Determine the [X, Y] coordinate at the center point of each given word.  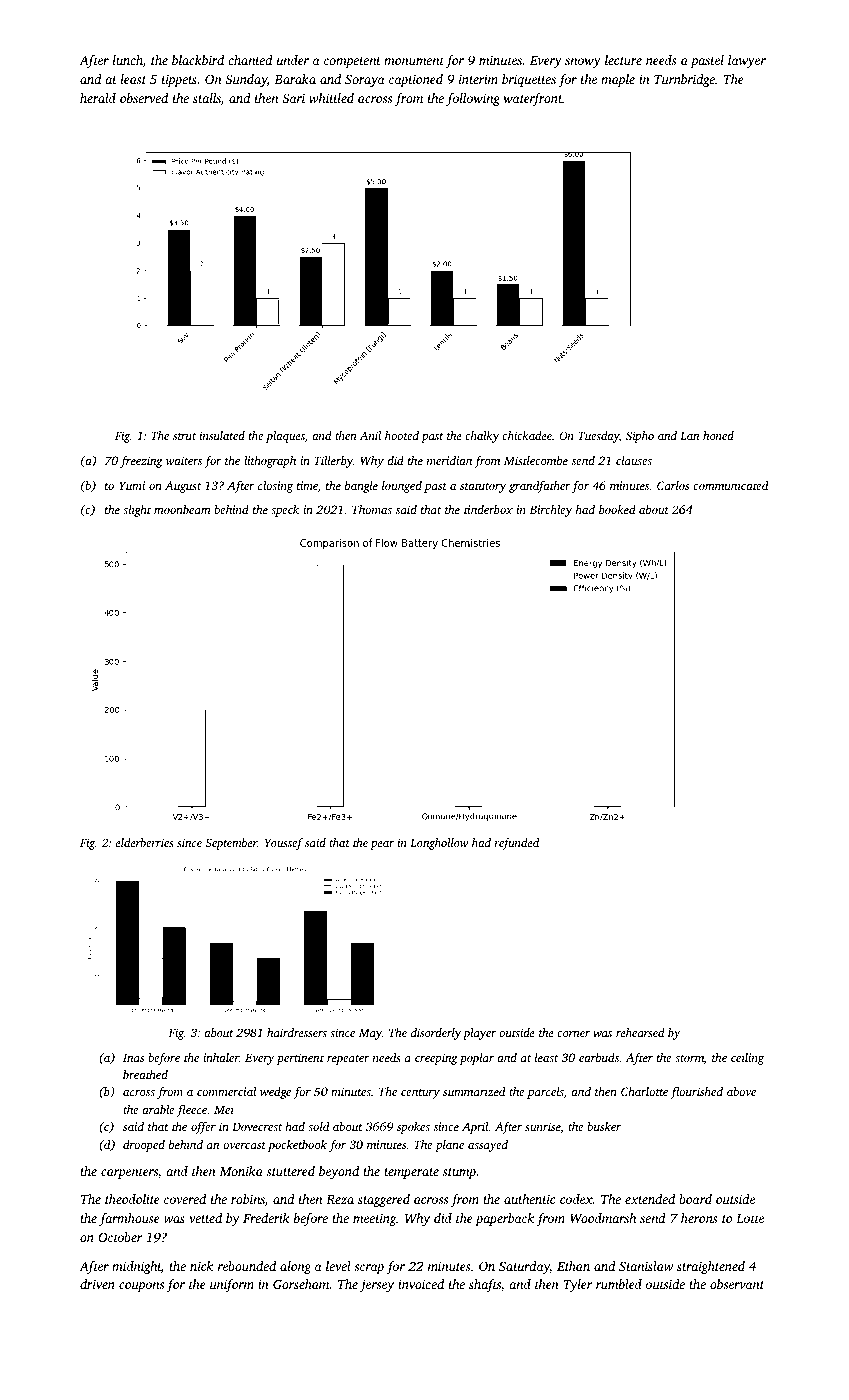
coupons [141, 1287]
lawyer [747, 61]
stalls [207, 98]
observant [737, 1284]
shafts [485, 1285]
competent [352, 62]
